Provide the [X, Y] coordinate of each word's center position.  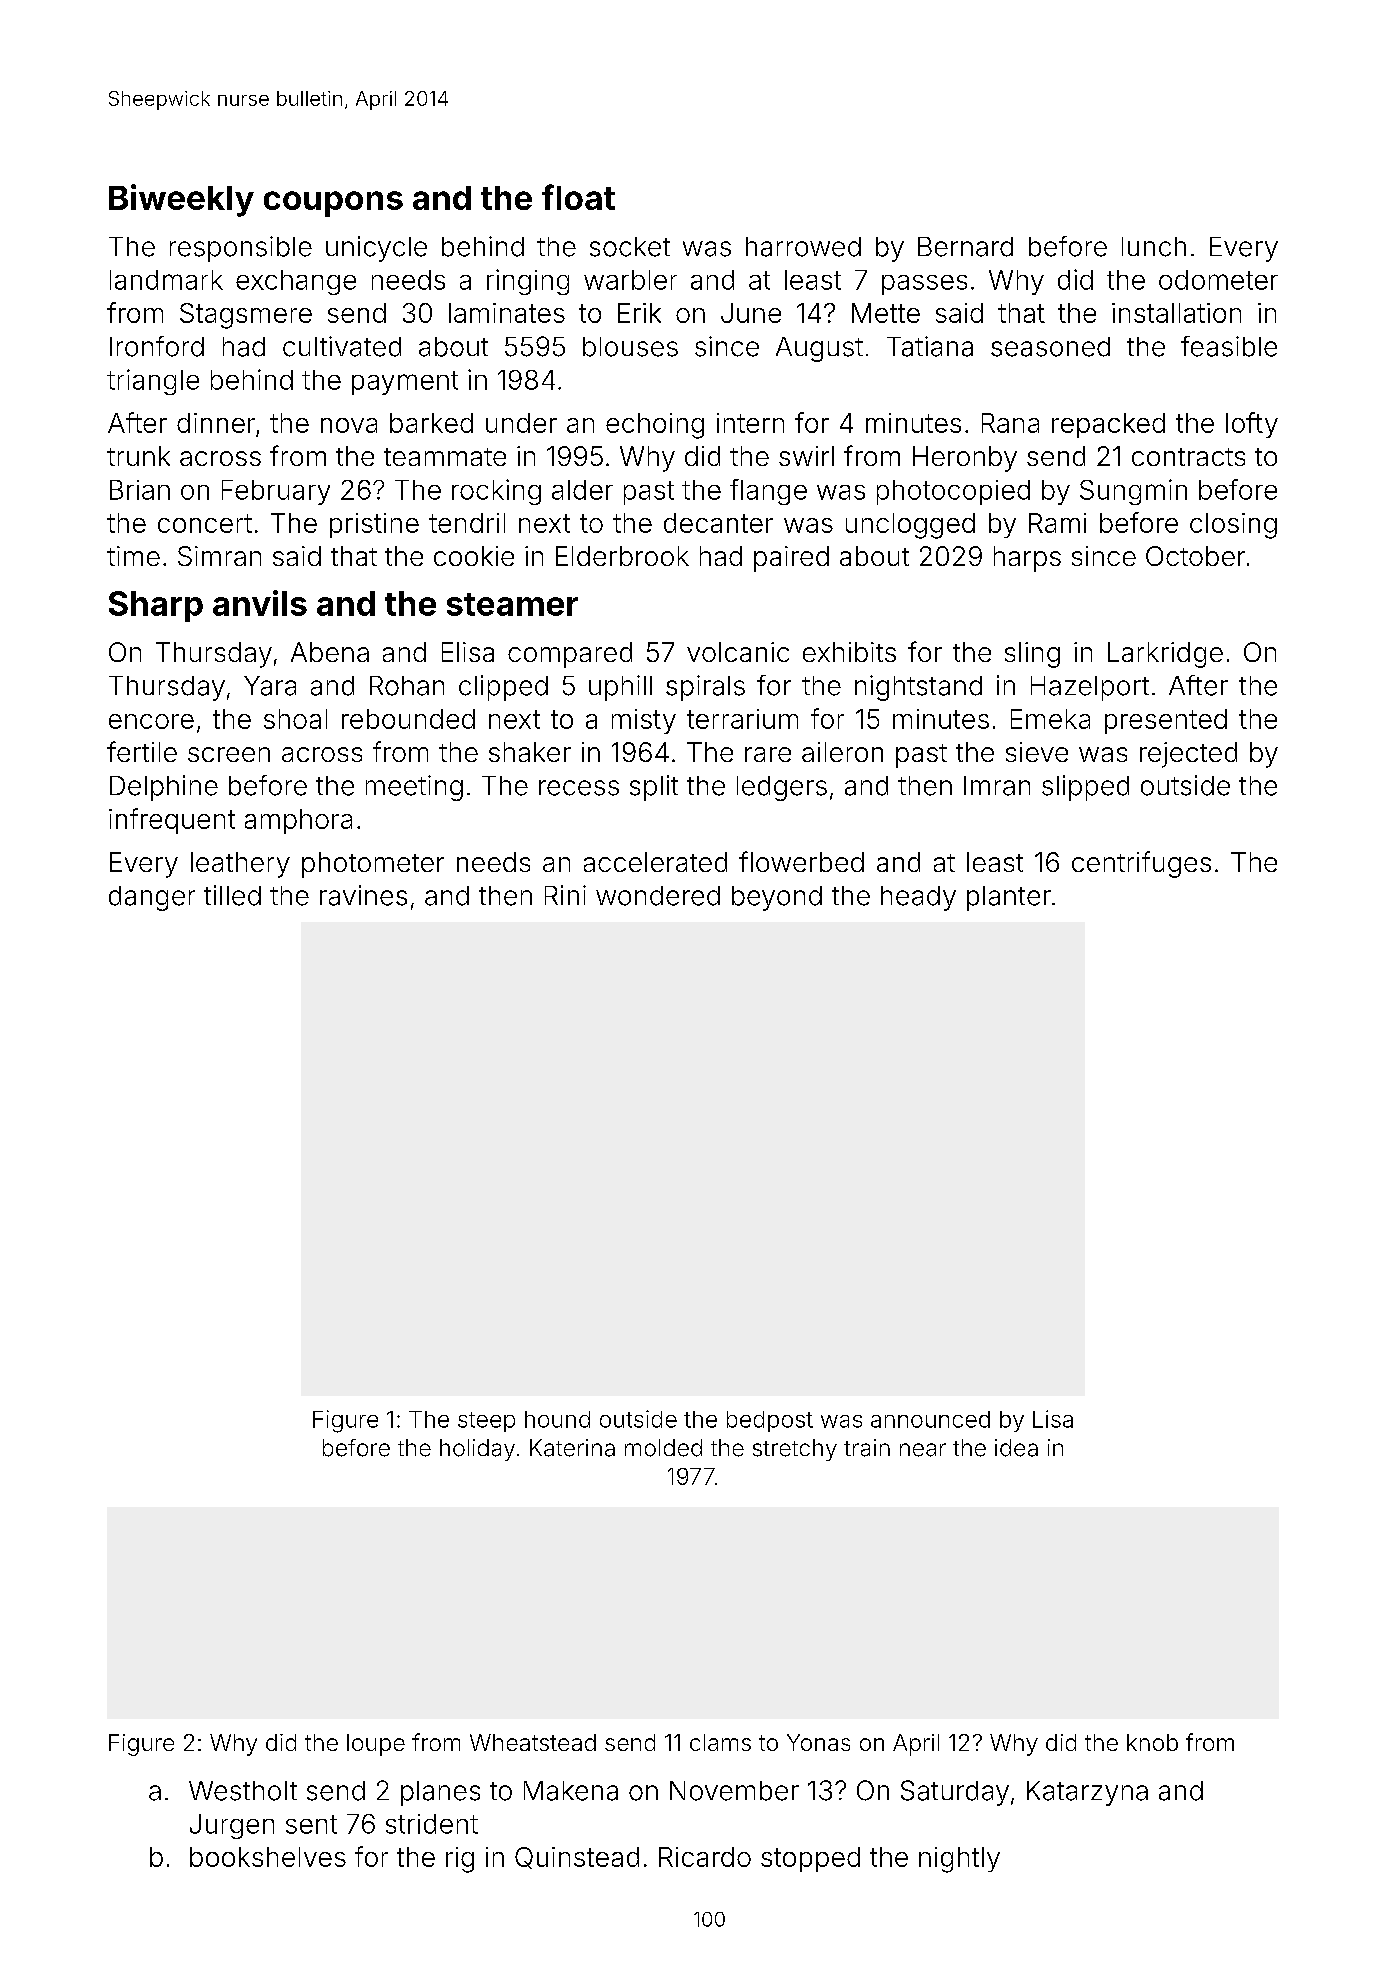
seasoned [1050, 347]
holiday [477, 1450]
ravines [363, 895]
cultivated [342, 346]
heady [918, 898]
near [923, 1450]
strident [432, 1824]
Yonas [818, 1742]
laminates [507, 313]
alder [582, 490]
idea [1016, 1448]
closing [1233, 526]
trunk [138, 456]
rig [460, 1860]
